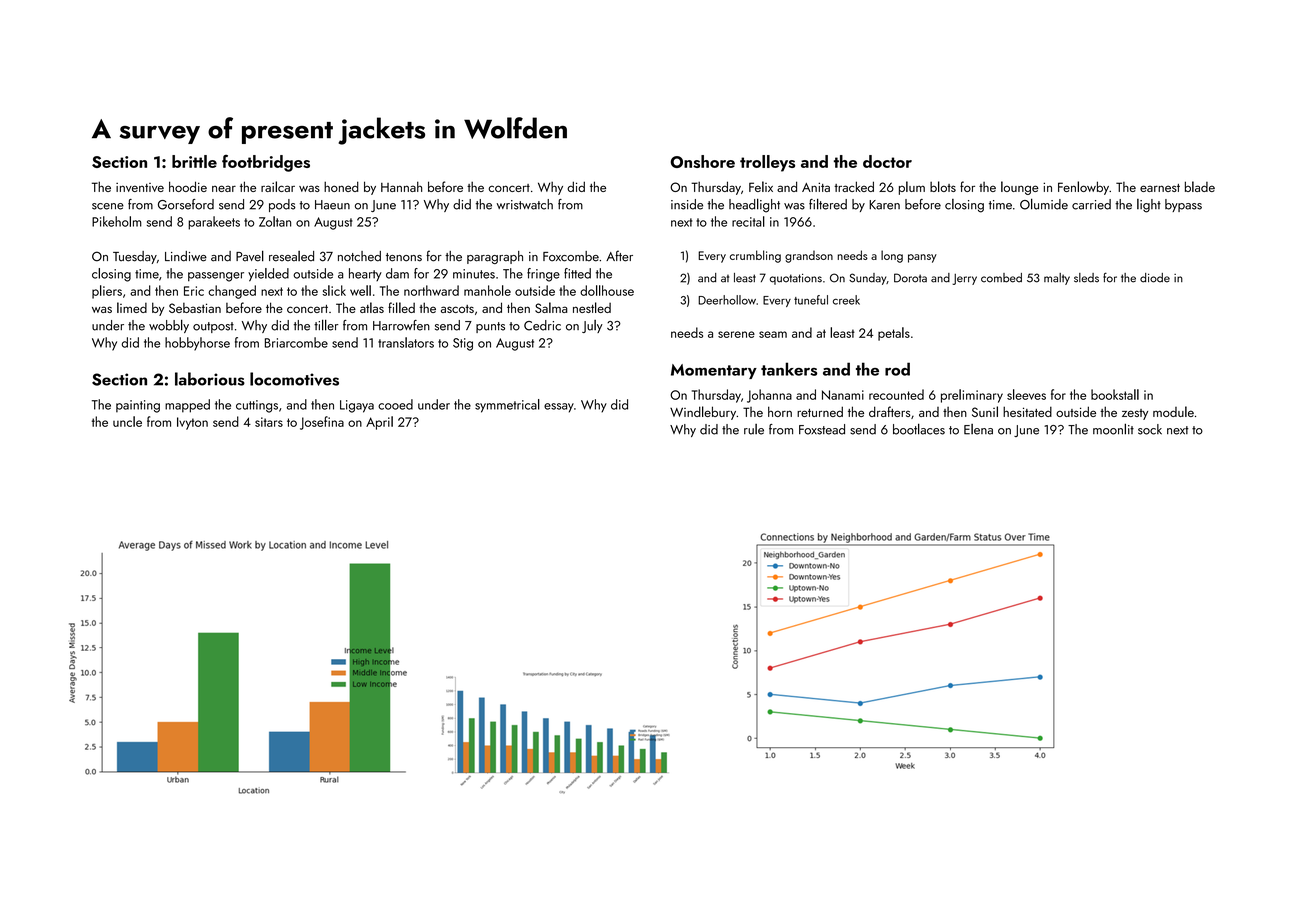 The height and width of the screenshot is (924, 1308). Describe the element at coordinates (1044, 204) in the screenshot. I see `Olumide` at that location.
